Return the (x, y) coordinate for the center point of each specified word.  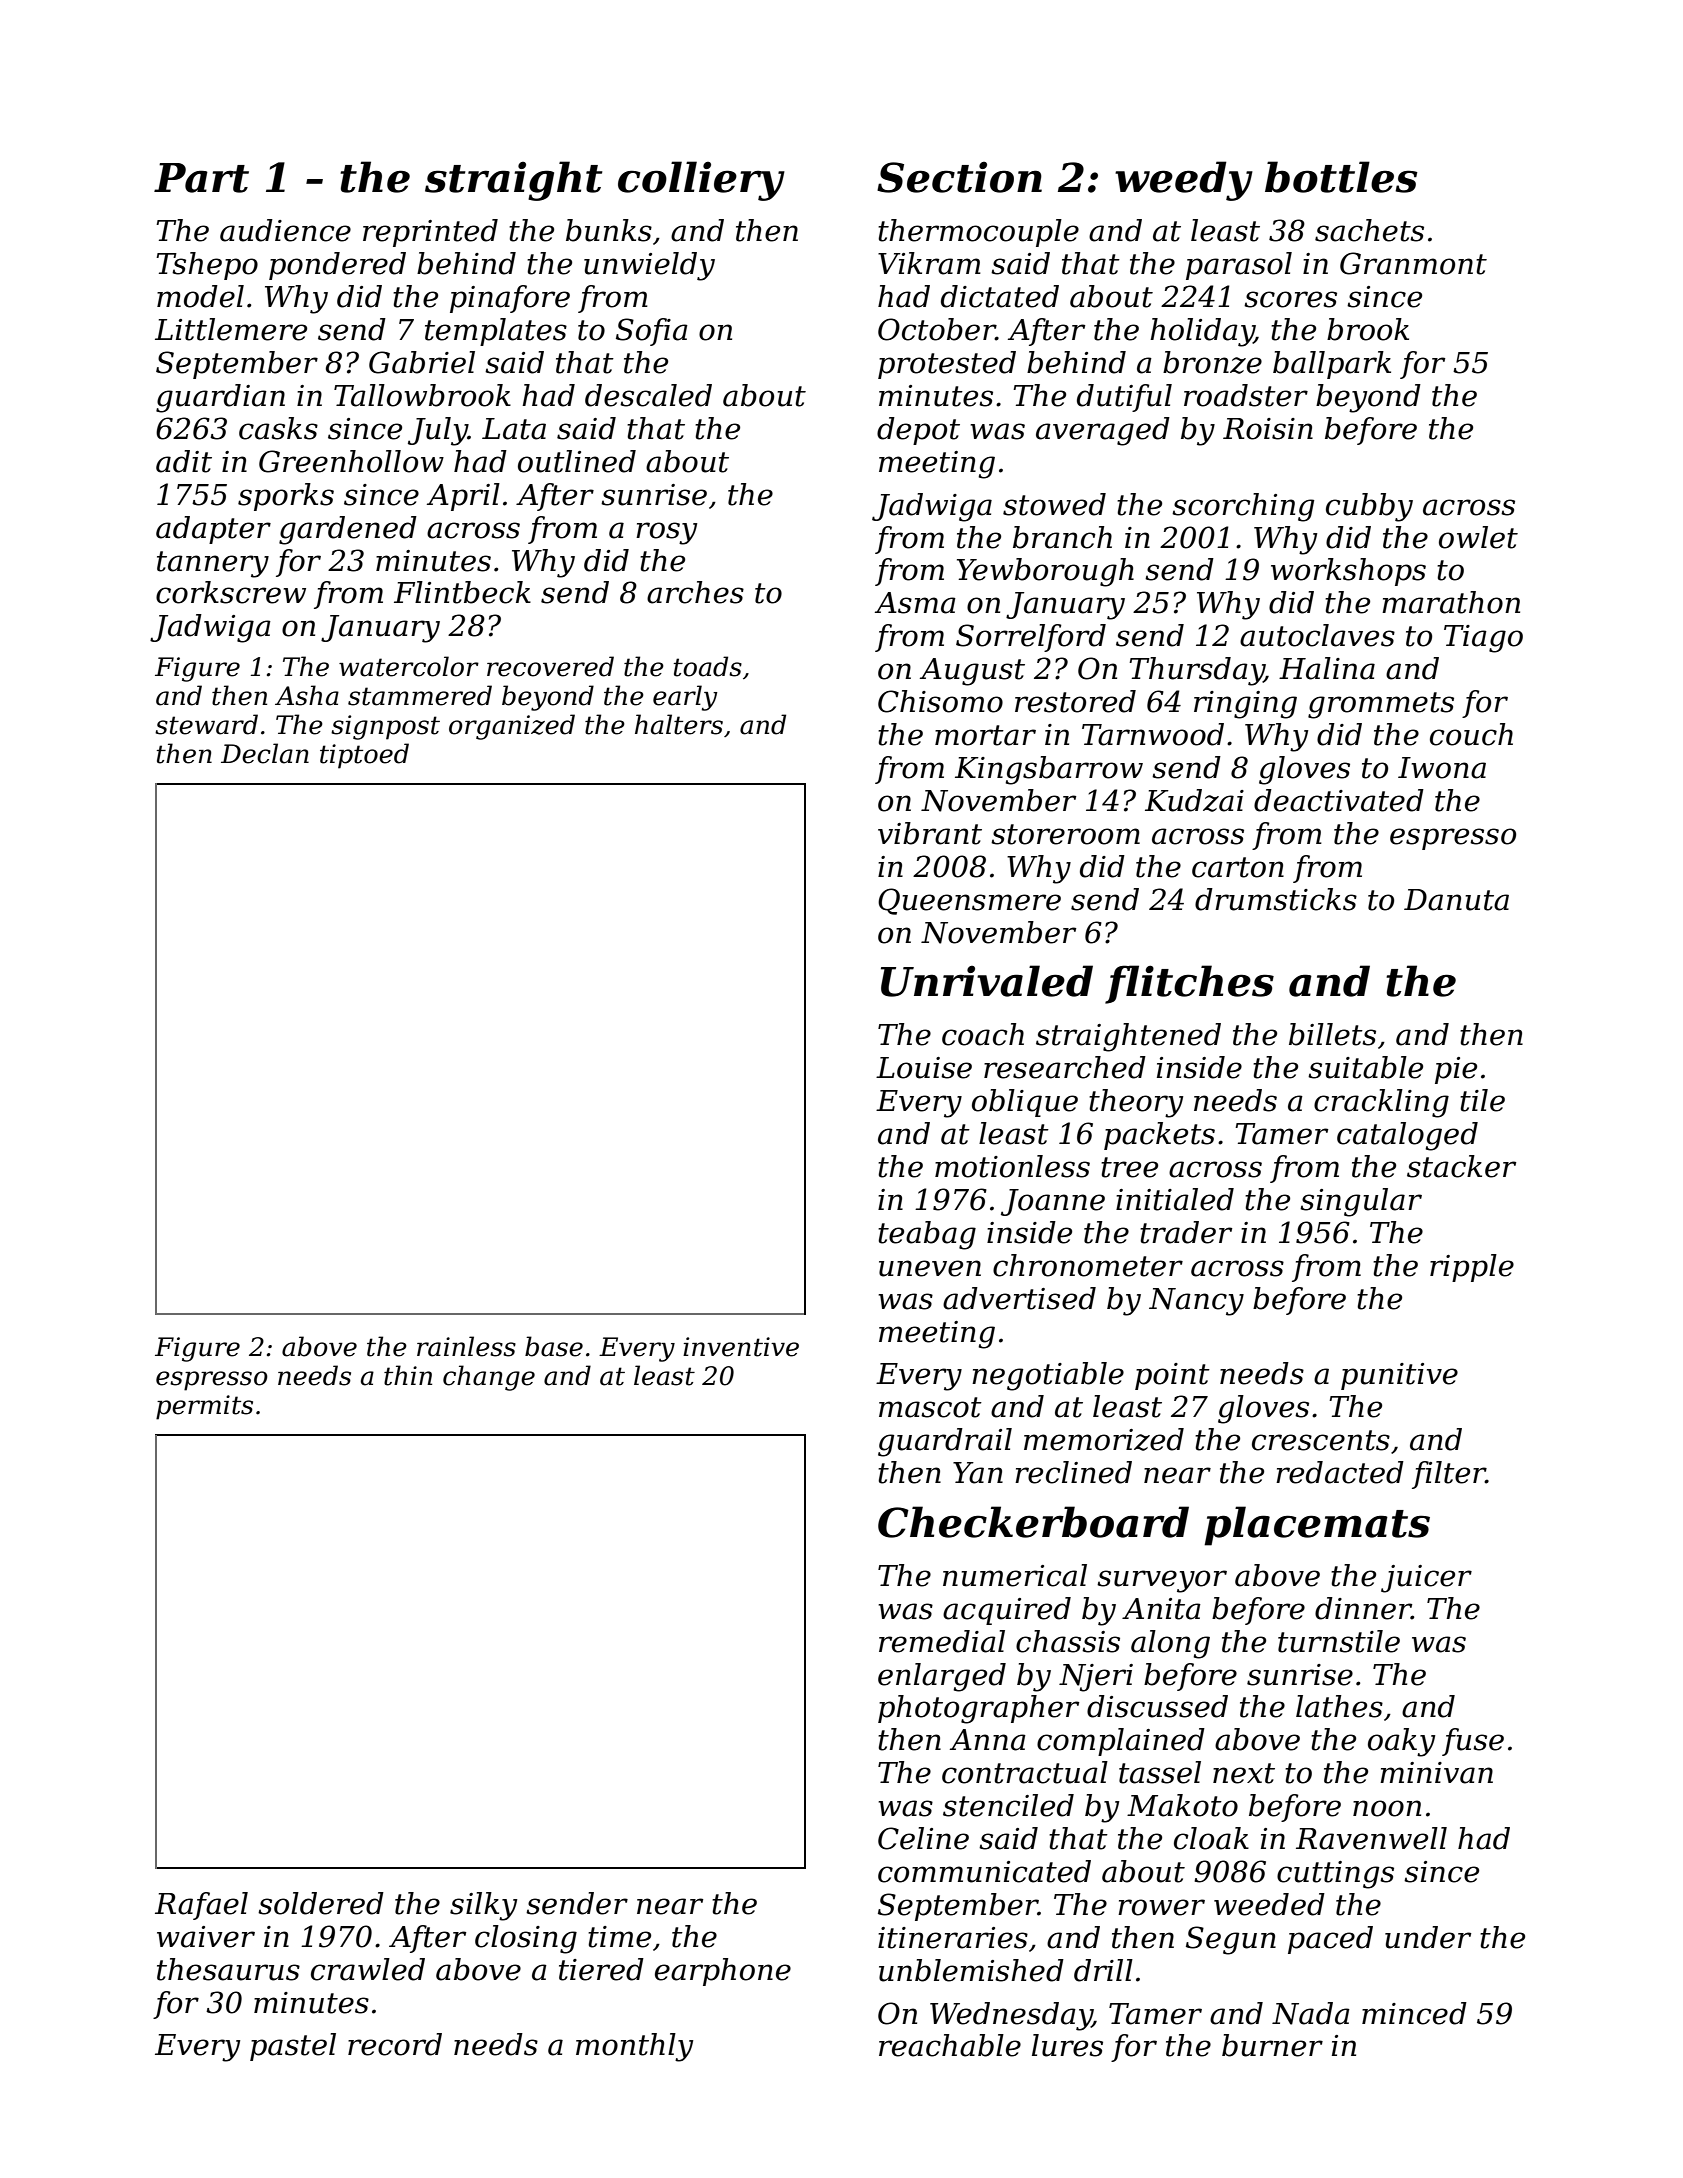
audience (285, 230)
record (395, 2044)
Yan (978, 1473)
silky (483, 1906)
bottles (1341, 177)
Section (959, 177)
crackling (1381, 1103)
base (554, 1346)
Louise (924, 1068)
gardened (348, 530)
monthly (634, 2047)
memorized (1104, 1439)
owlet (1478, 537)
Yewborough (1045, 572)
